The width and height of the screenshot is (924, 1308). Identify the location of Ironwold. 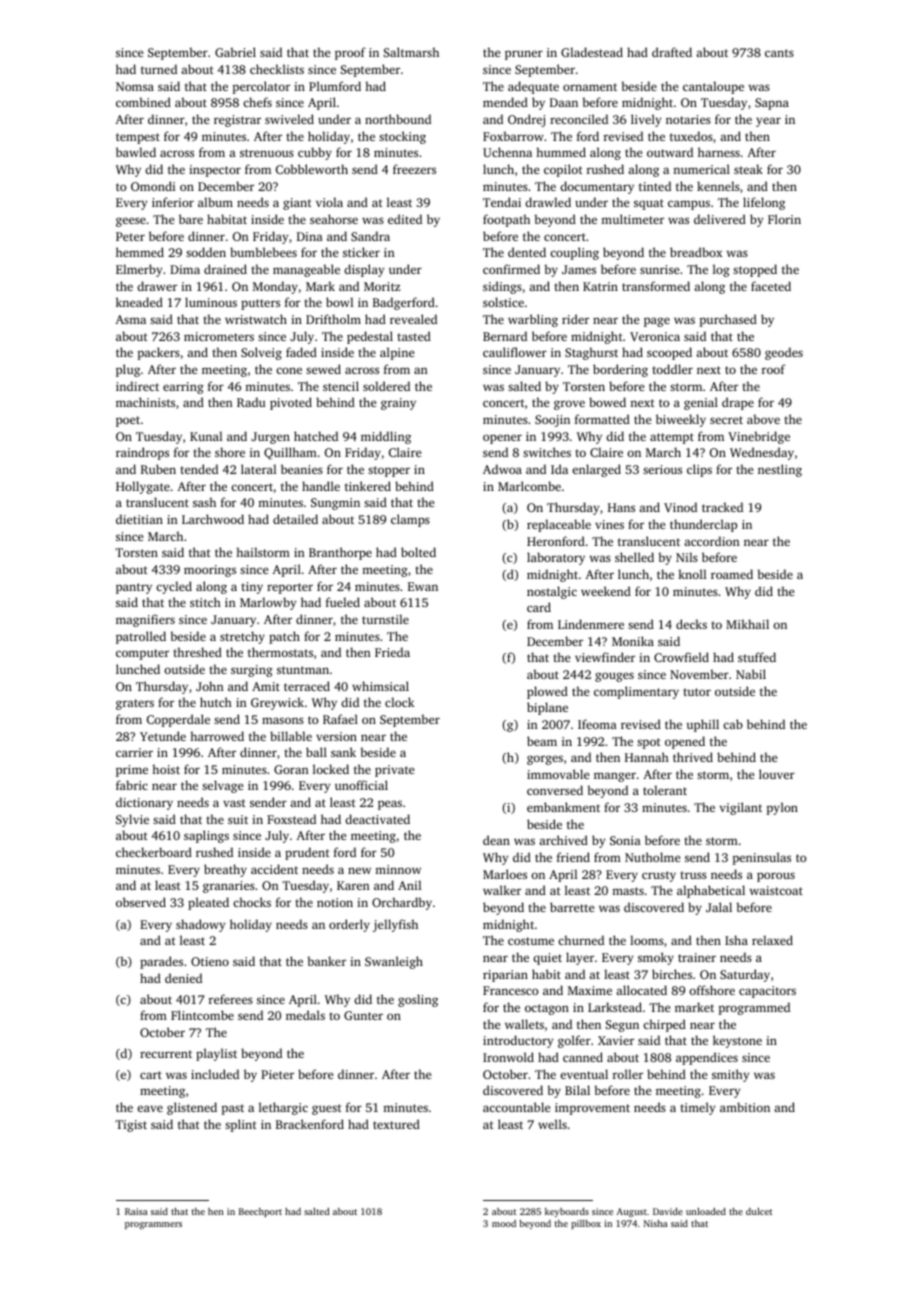
(508, 1057).
